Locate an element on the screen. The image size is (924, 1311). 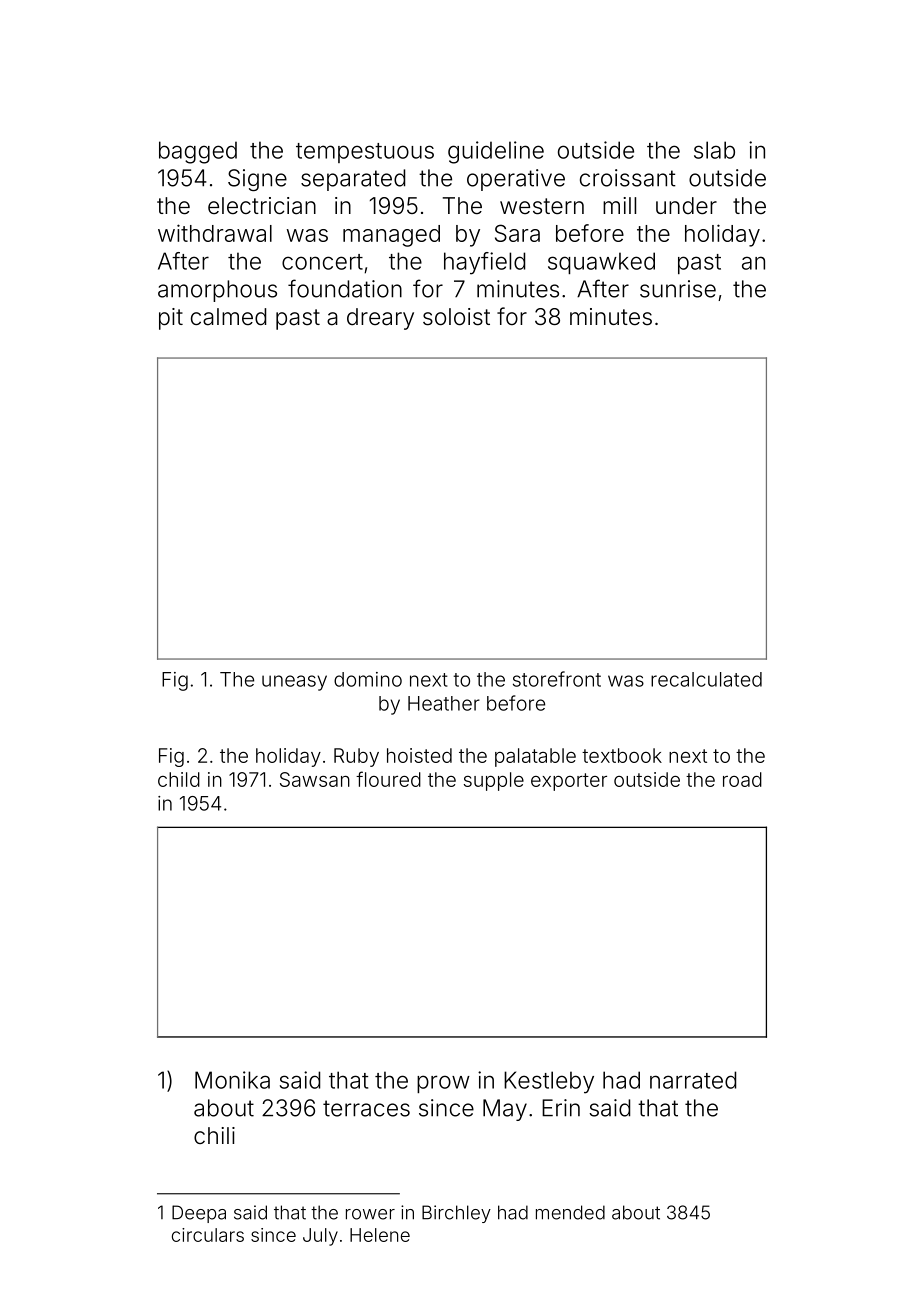
prow is located at coordinates (443, 1084).
